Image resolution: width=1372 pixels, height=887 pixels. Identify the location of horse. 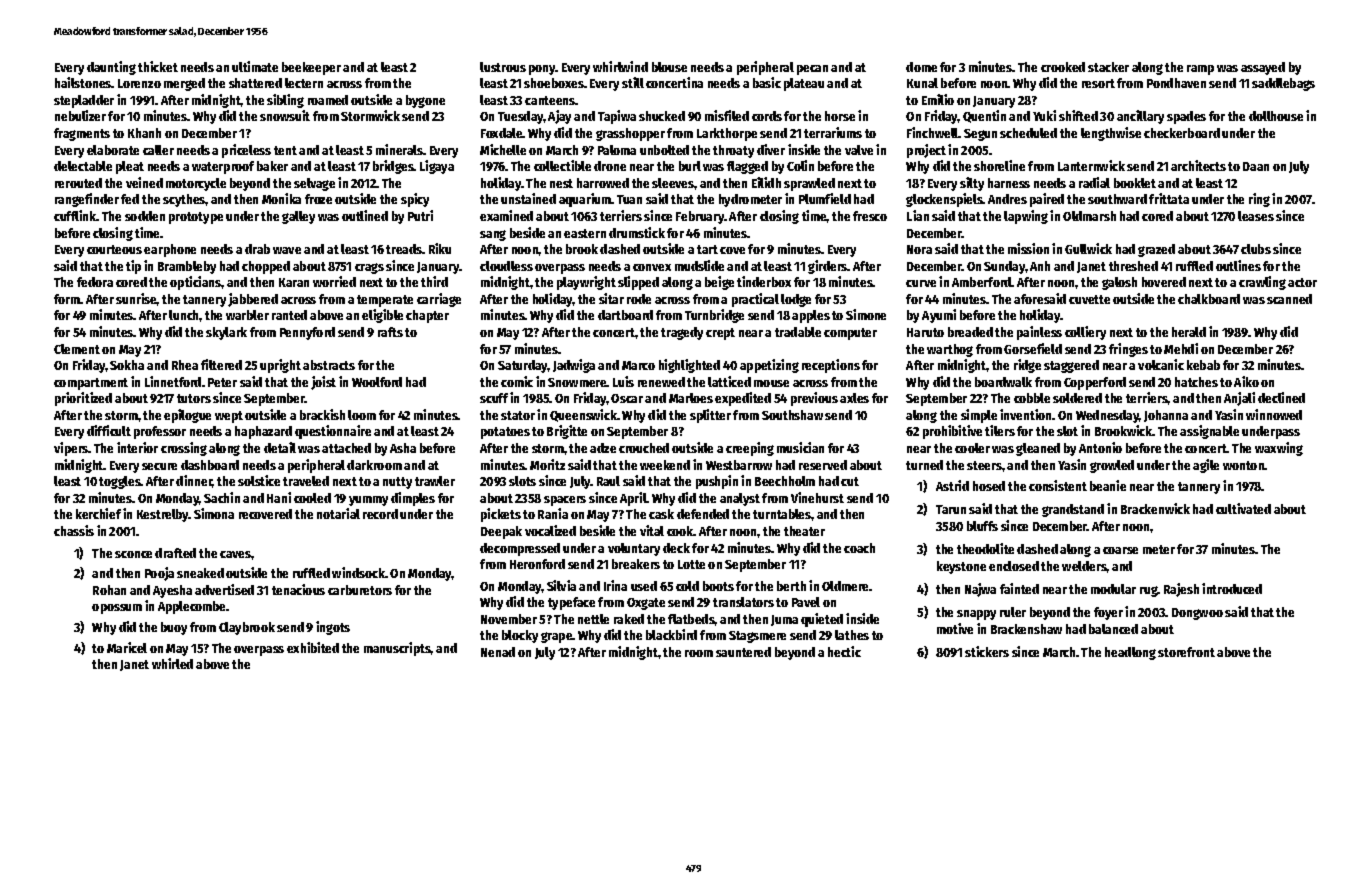
(840, 116).
